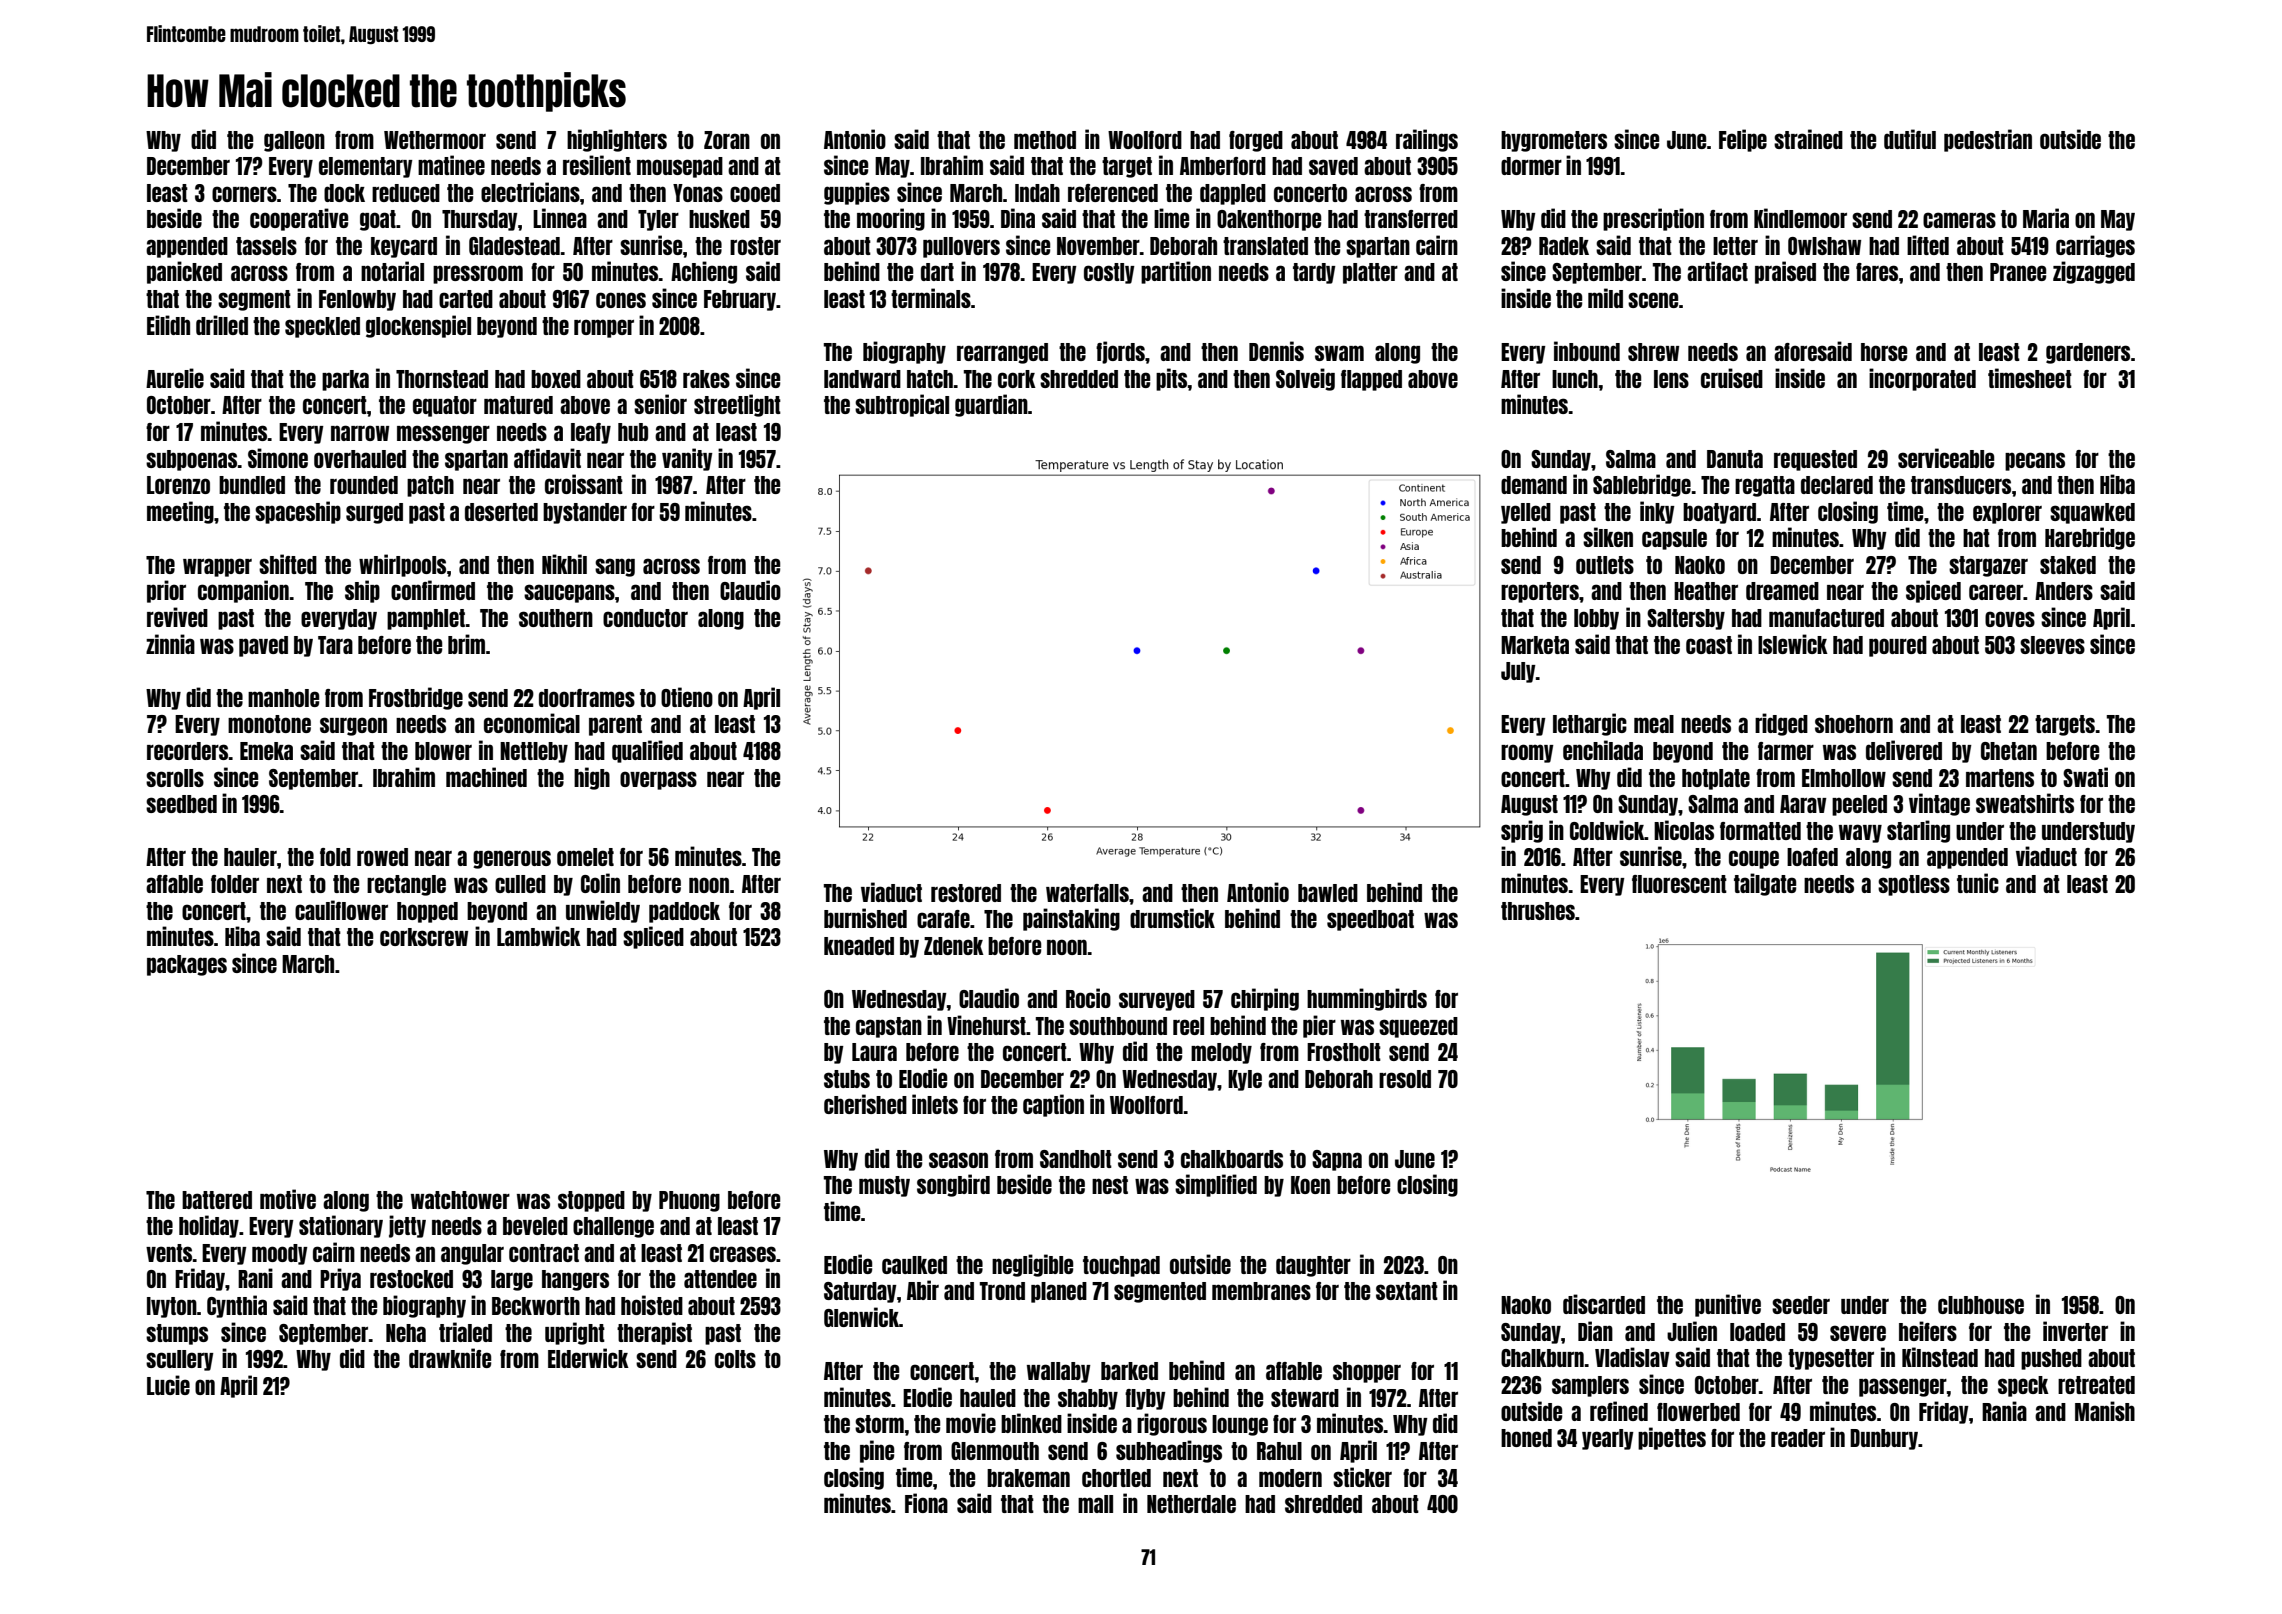  What do you see at coordinates (1526, 513) in the page?
I see `yelled` at bounding box center [1526, 513].
